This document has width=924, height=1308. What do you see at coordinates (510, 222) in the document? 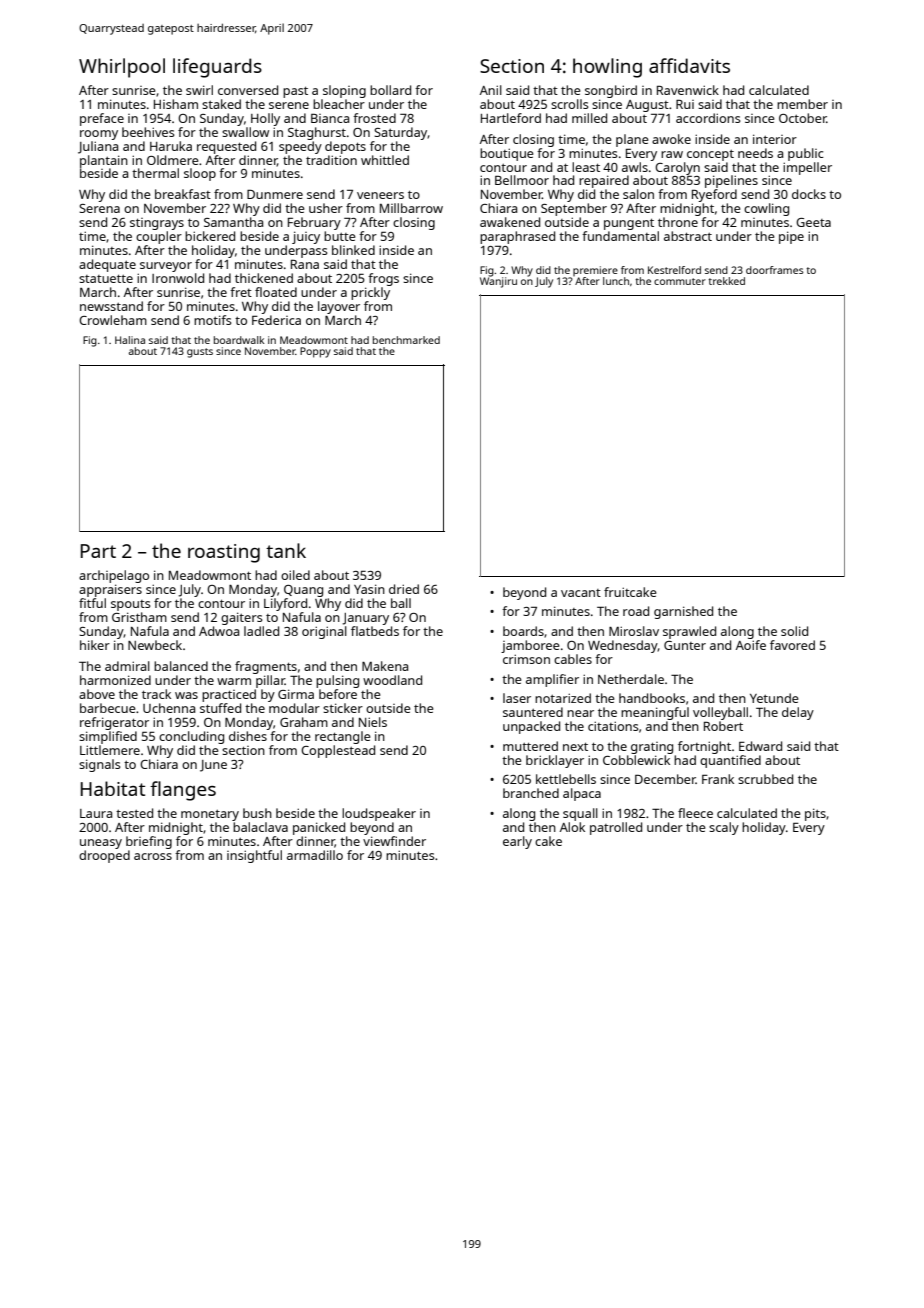
I see `awakened` at bounding box center [510, 222].
